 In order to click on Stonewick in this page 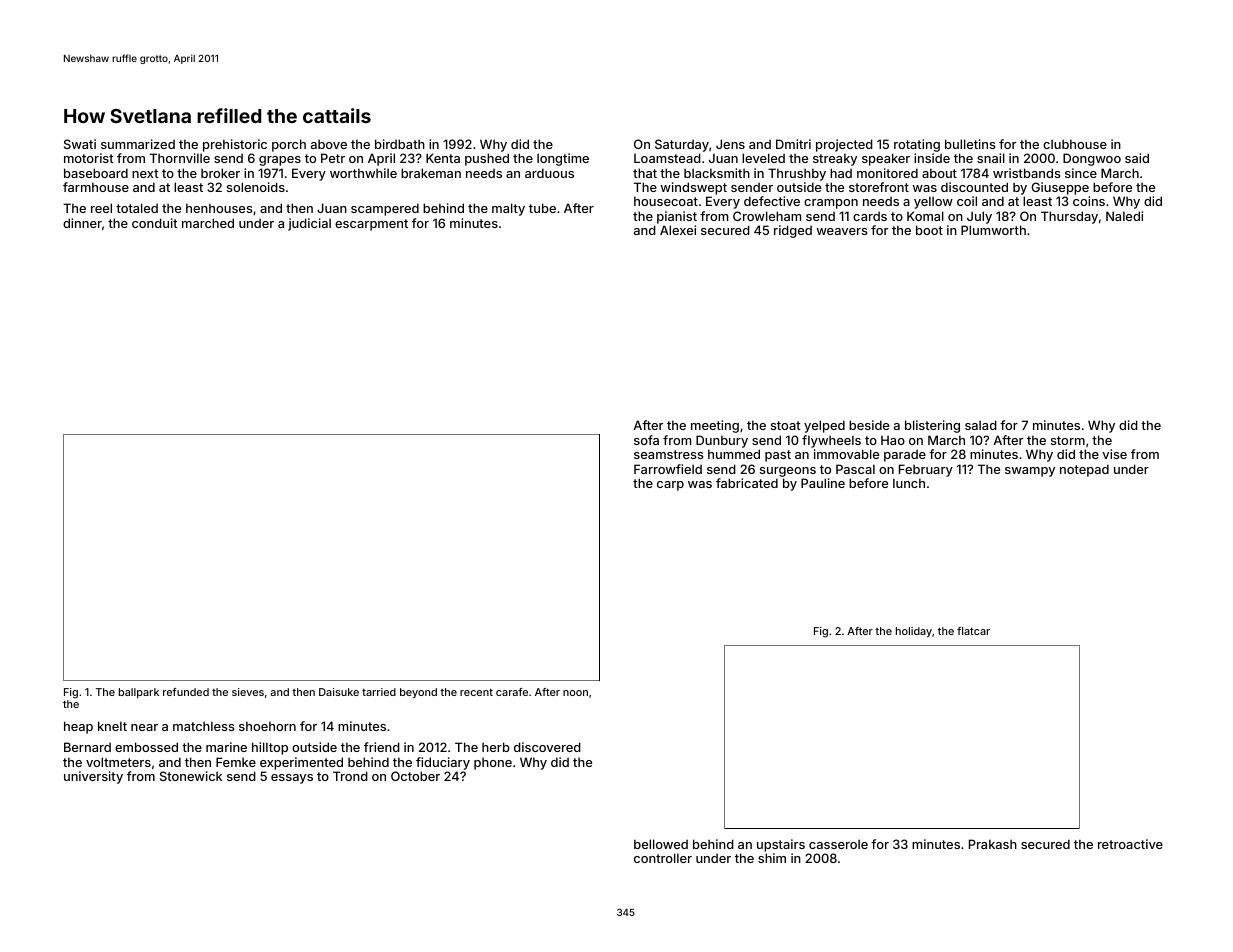, I will do `click(191, 776)`.
